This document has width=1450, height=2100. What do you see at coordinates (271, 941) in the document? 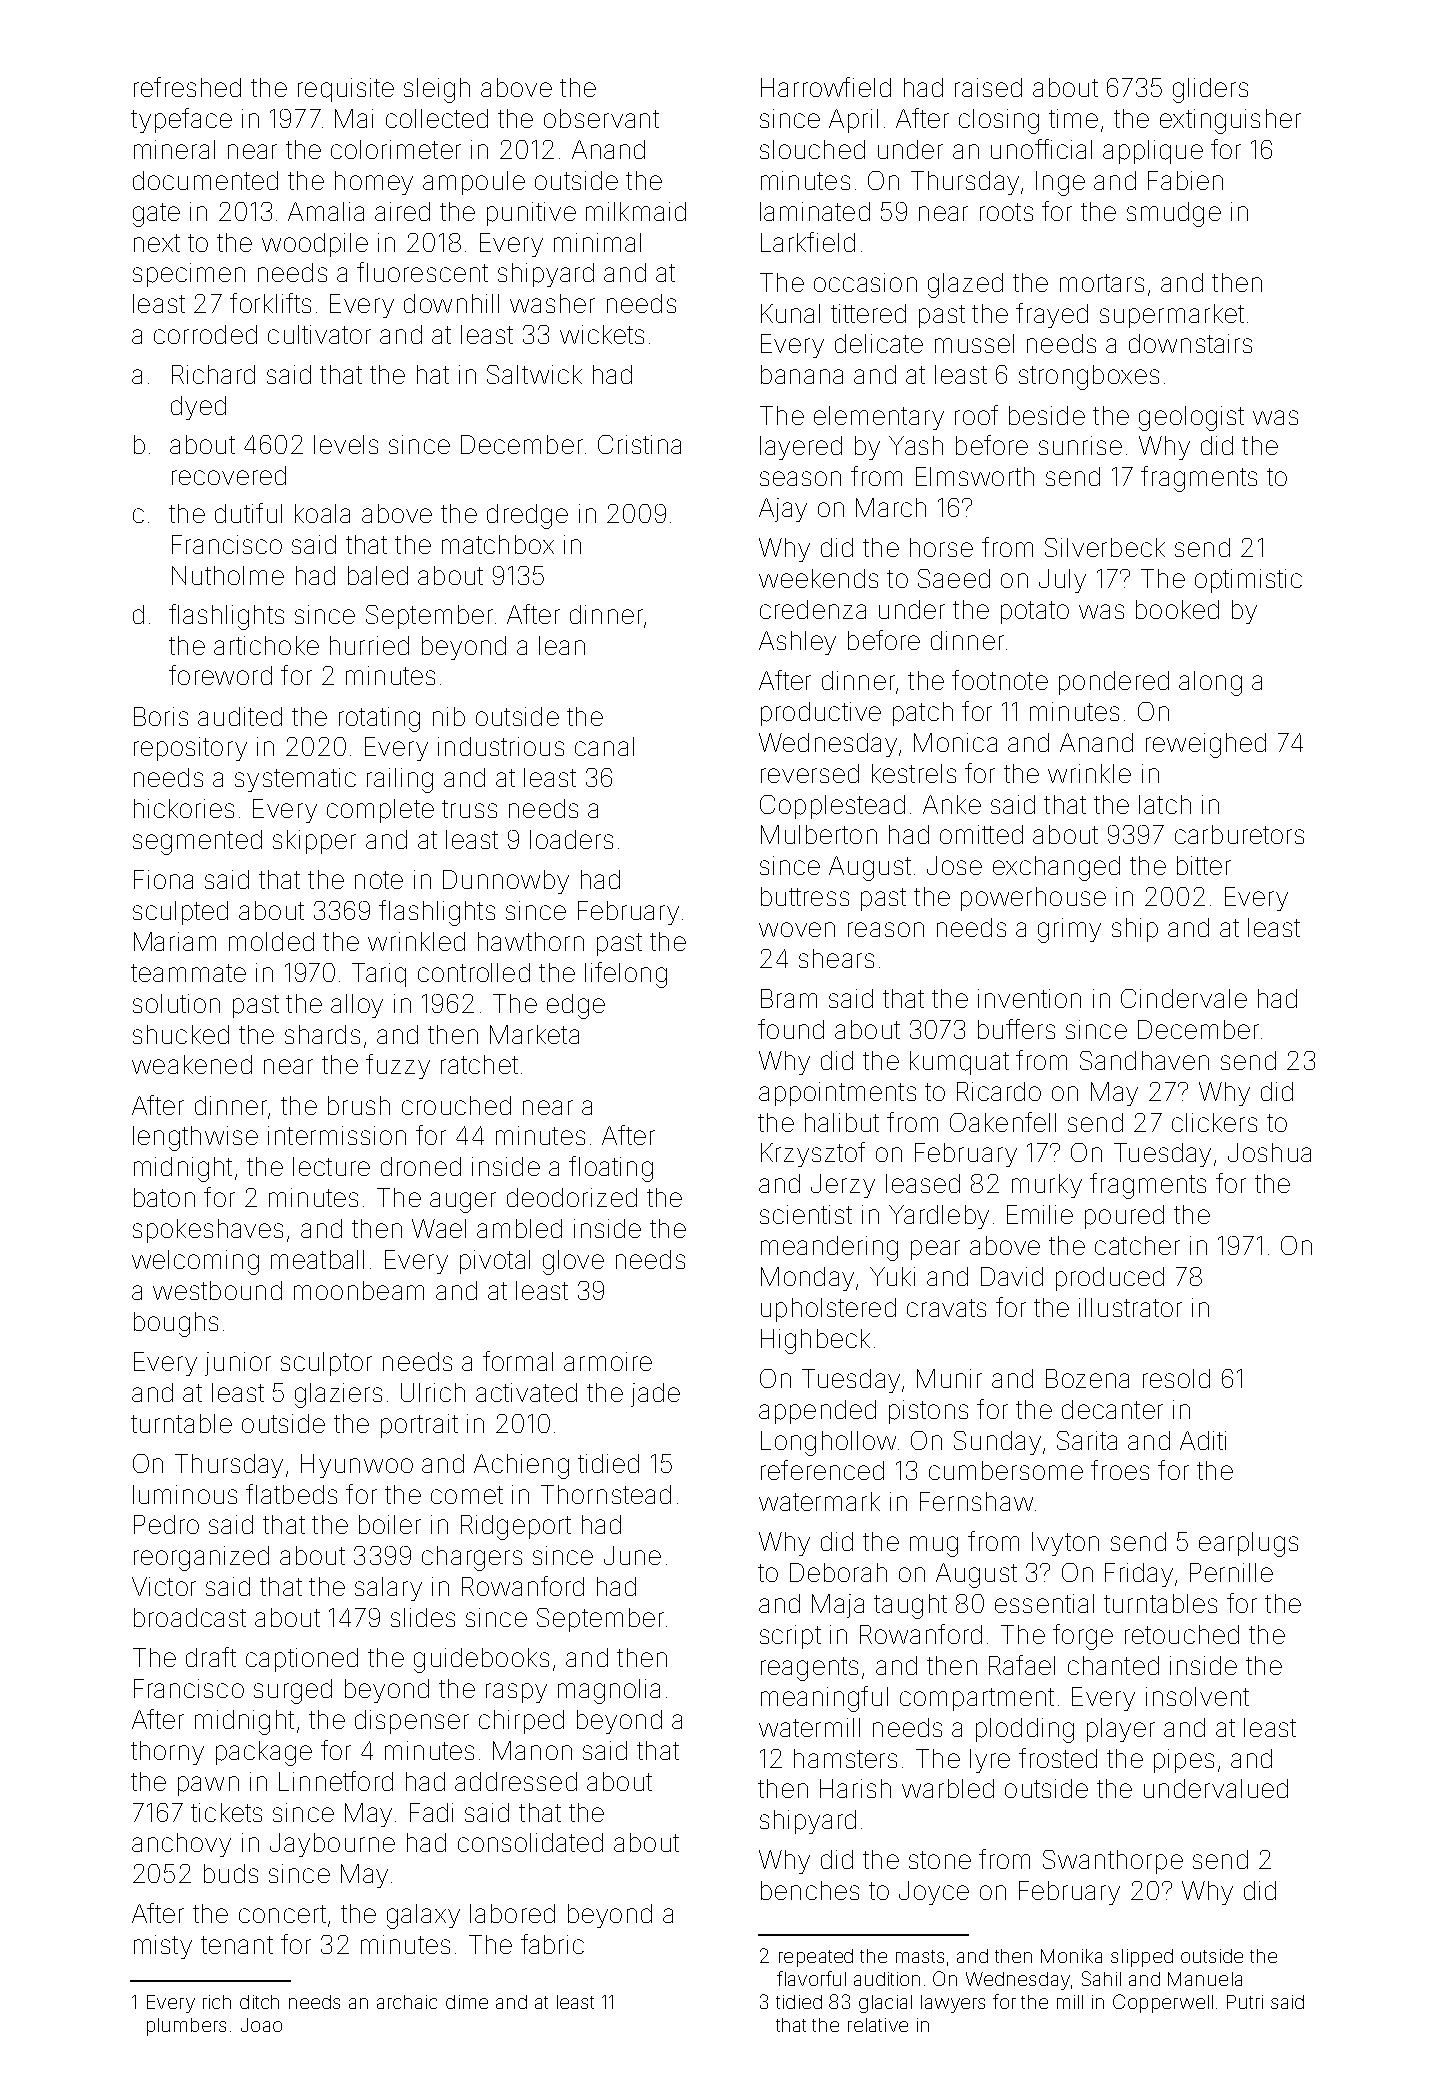
I see `molded` at bounding box center [271, 941].
